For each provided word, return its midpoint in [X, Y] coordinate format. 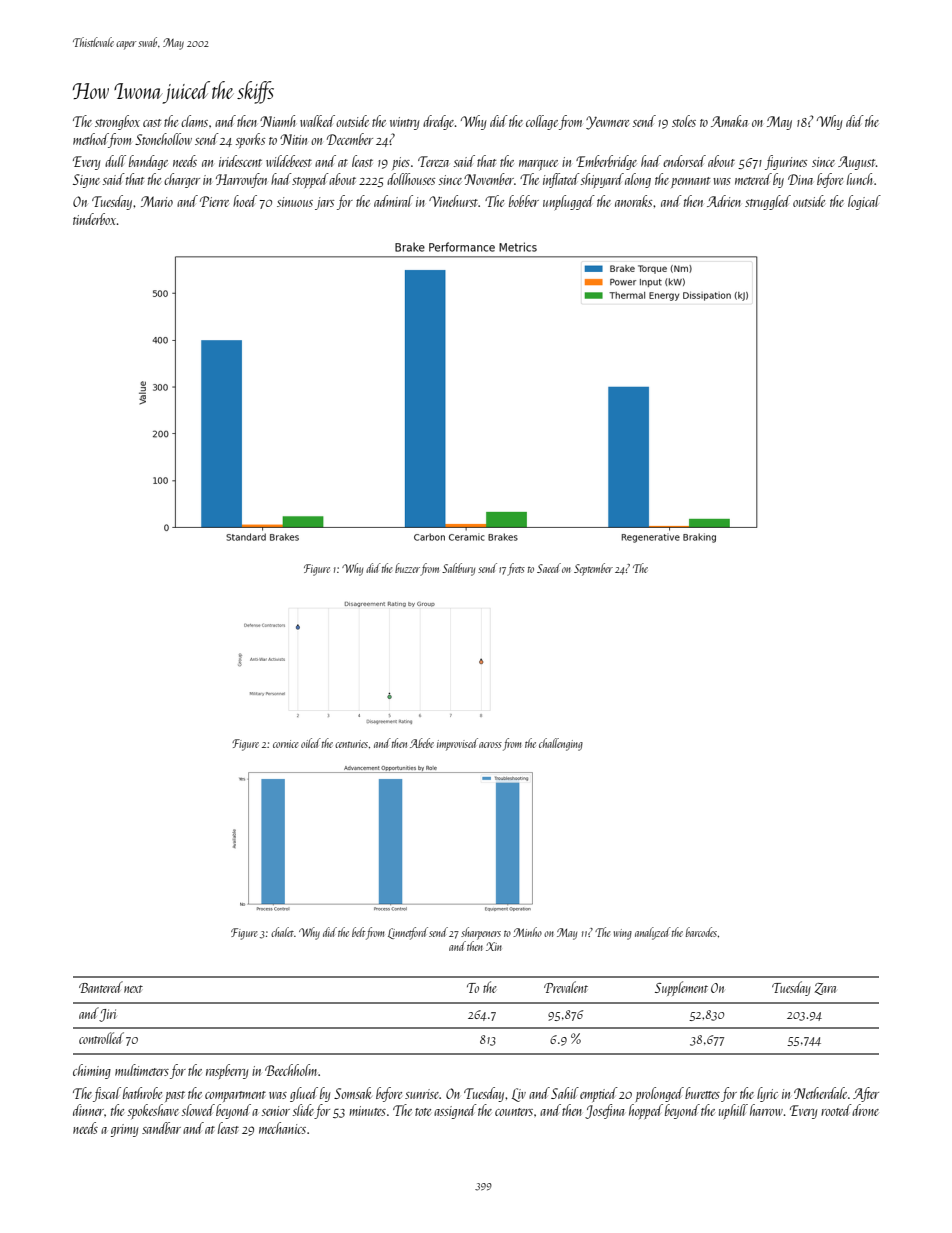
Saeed [549, 568]
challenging [561, 744]
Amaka [729, 121]
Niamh [278, 121]
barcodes [701, 932]
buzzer [407, 568]
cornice [286, 744]
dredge [438, 122]
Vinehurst [453, 201]
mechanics [282, 1128]
